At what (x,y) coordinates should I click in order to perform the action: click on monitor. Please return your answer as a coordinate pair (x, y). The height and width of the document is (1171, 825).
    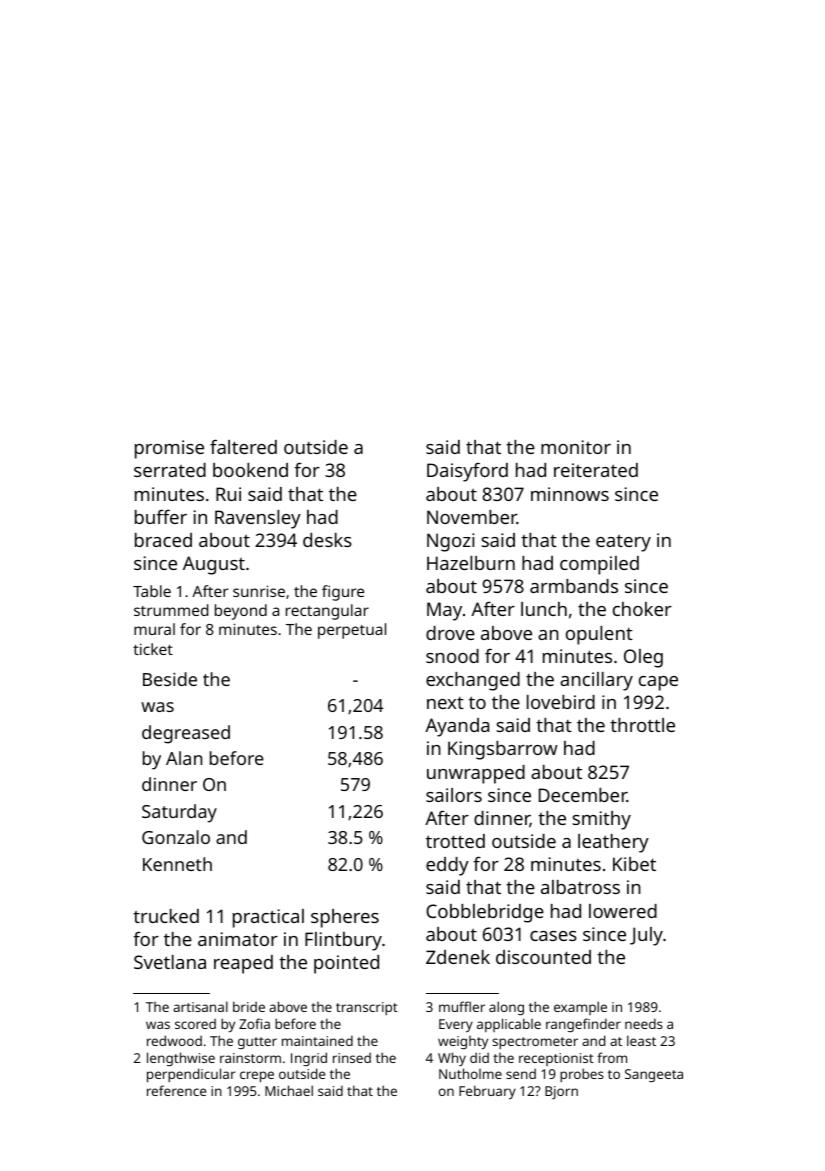
    Looking at the image, I should click on (576, 447).
